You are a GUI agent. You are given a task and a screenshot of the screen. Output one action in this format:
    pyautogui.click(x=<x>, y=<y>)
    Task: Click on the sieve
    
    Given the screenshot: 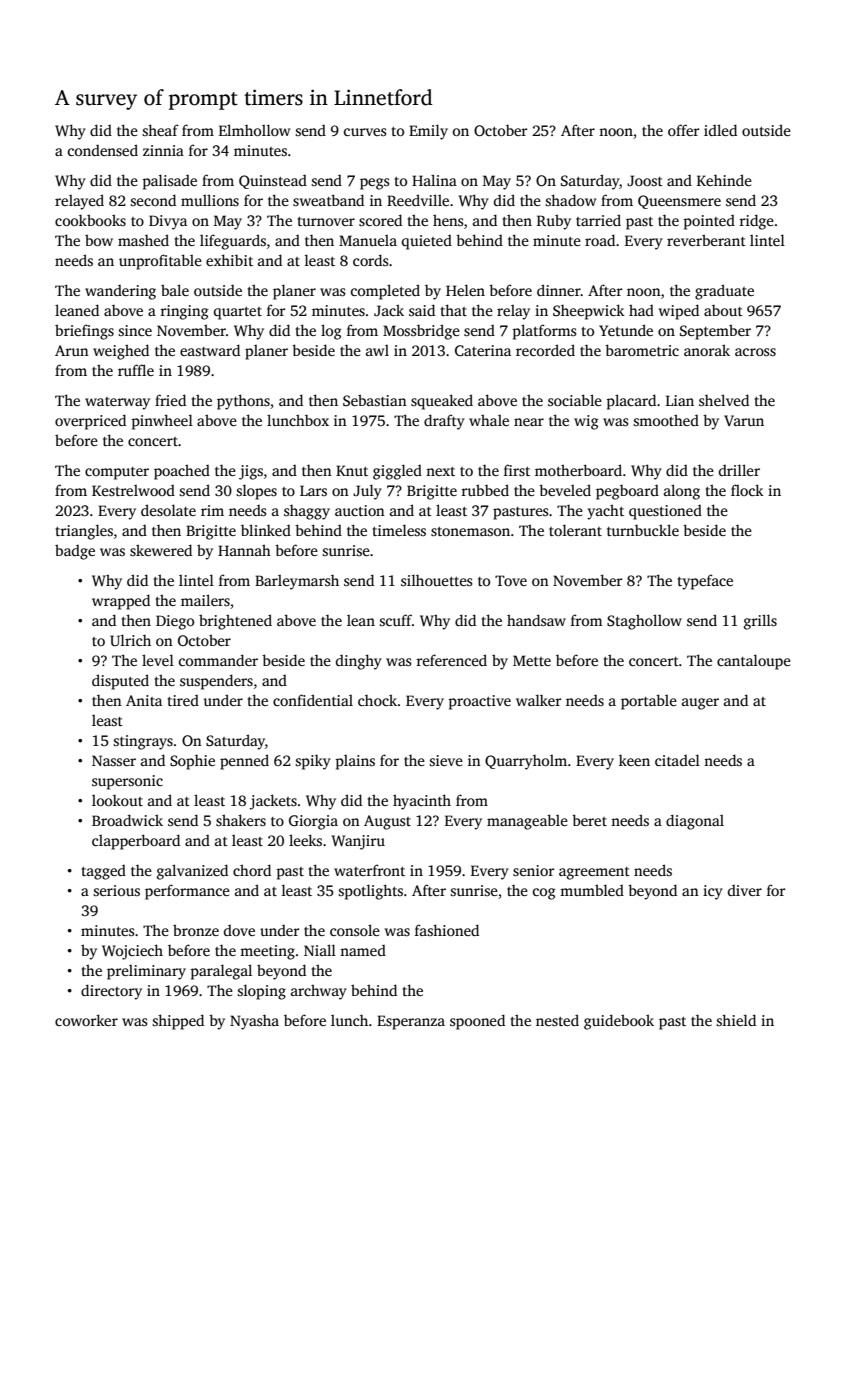 What is the action you would take?
    pyautogui.click(x=446, y=760)
